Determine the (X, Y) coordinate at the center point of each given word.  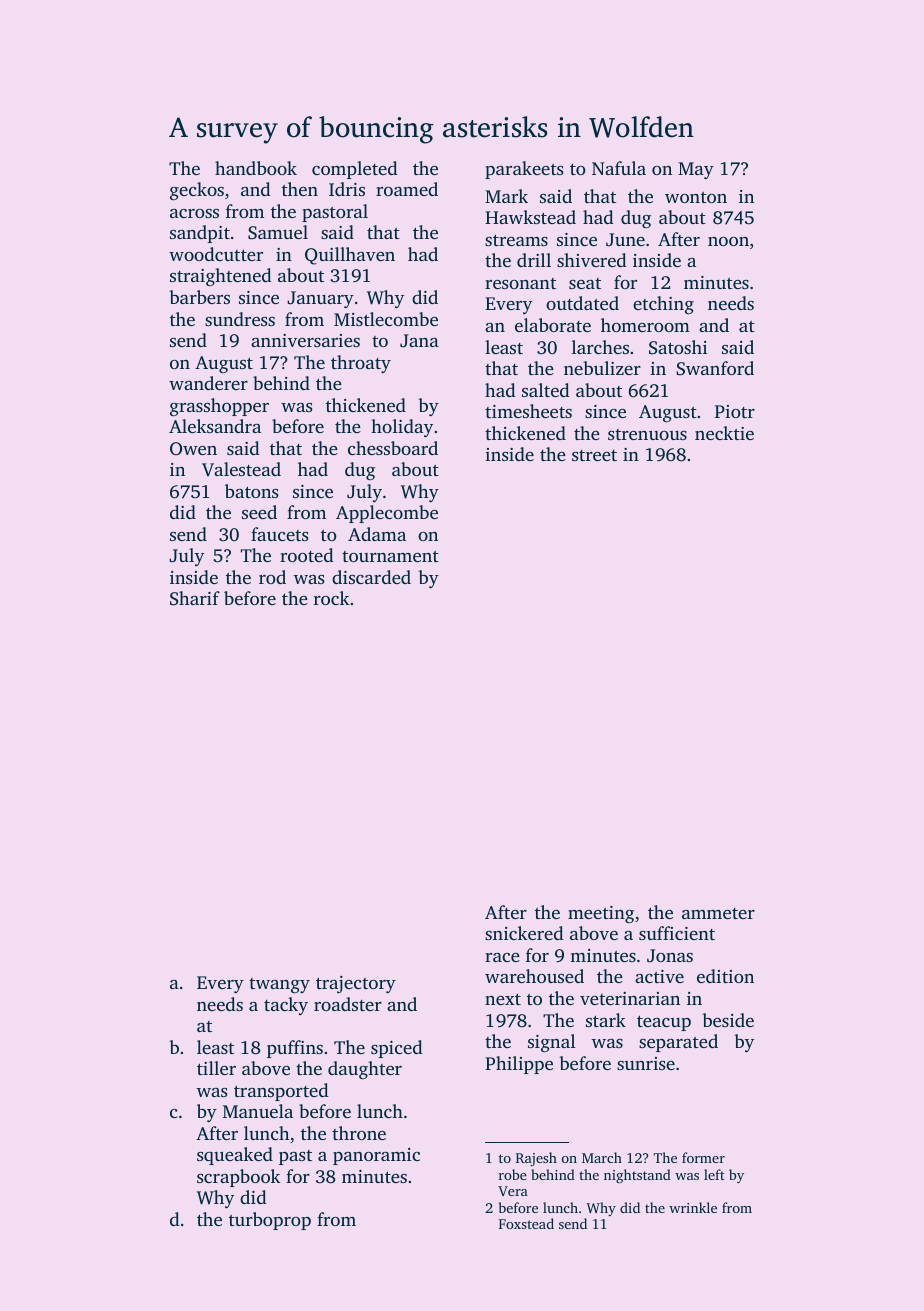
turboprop (270, 1221)
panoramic (376, 1156)
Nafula (619, 168)
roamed (407, 189)
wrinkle (693, 1207)
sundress (240, 319)
